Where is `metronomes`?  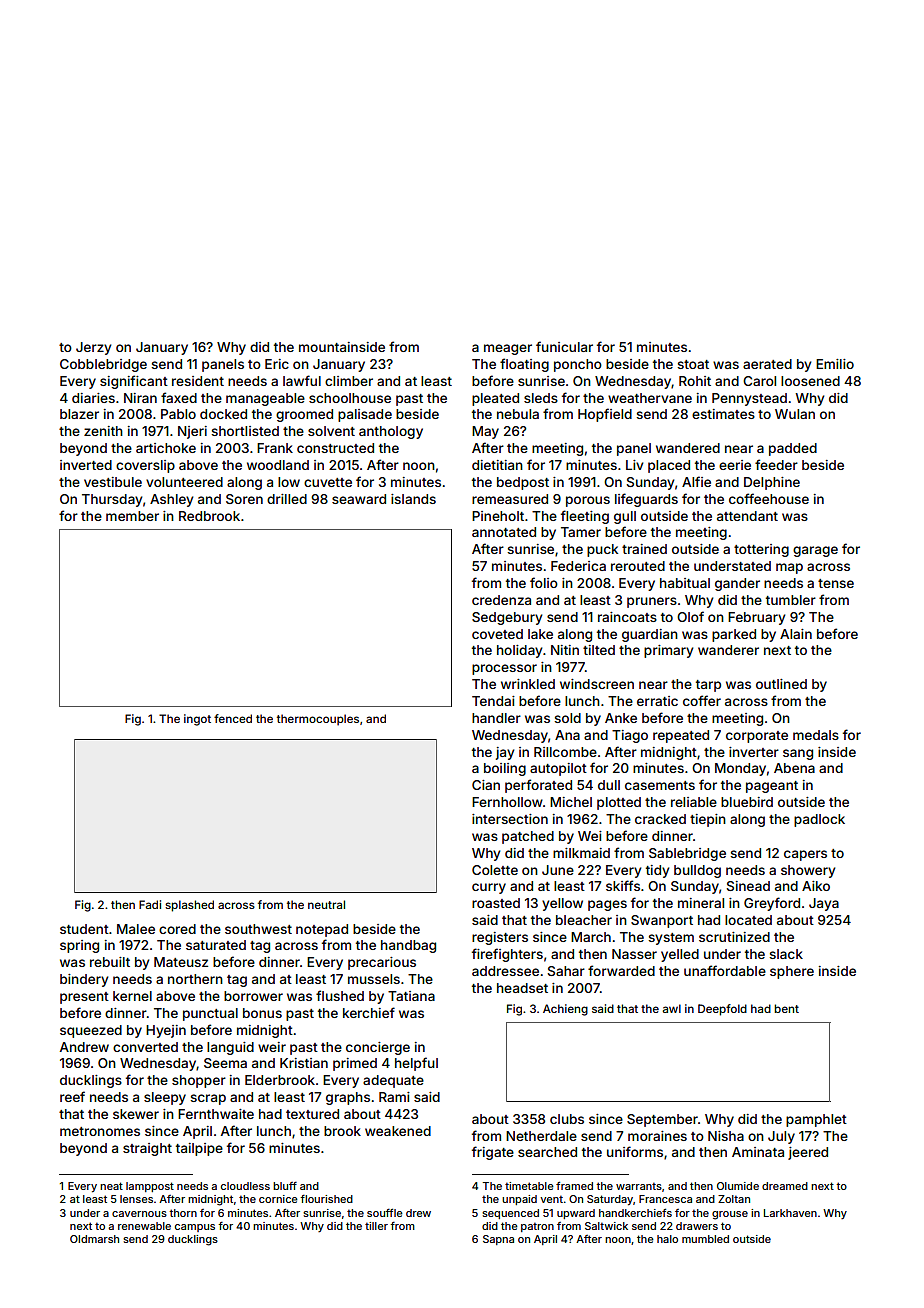
metronomes is located at coordinates (100, 1131).
